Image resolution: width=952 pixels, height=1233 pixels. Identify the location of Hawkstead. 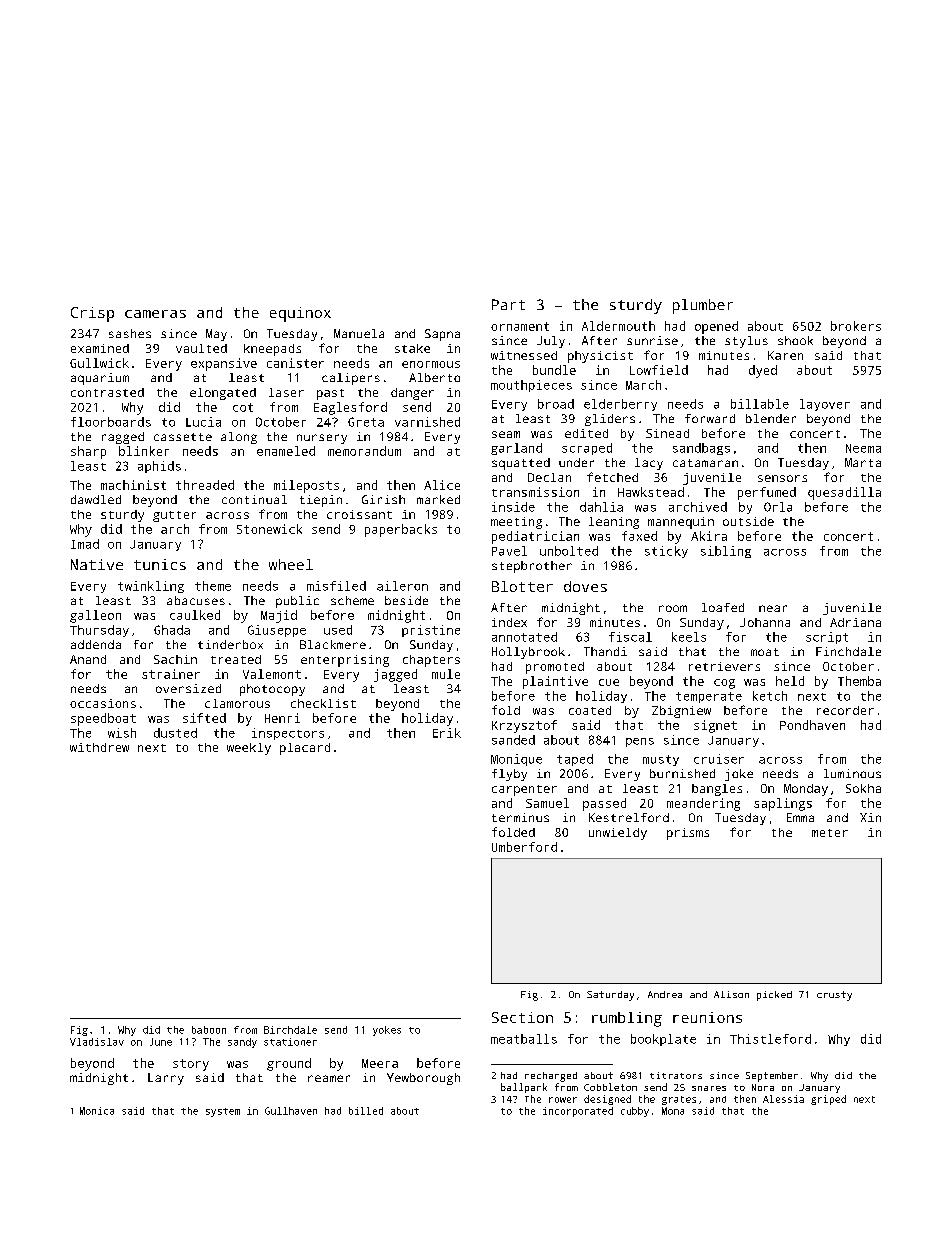
(651, 492).
